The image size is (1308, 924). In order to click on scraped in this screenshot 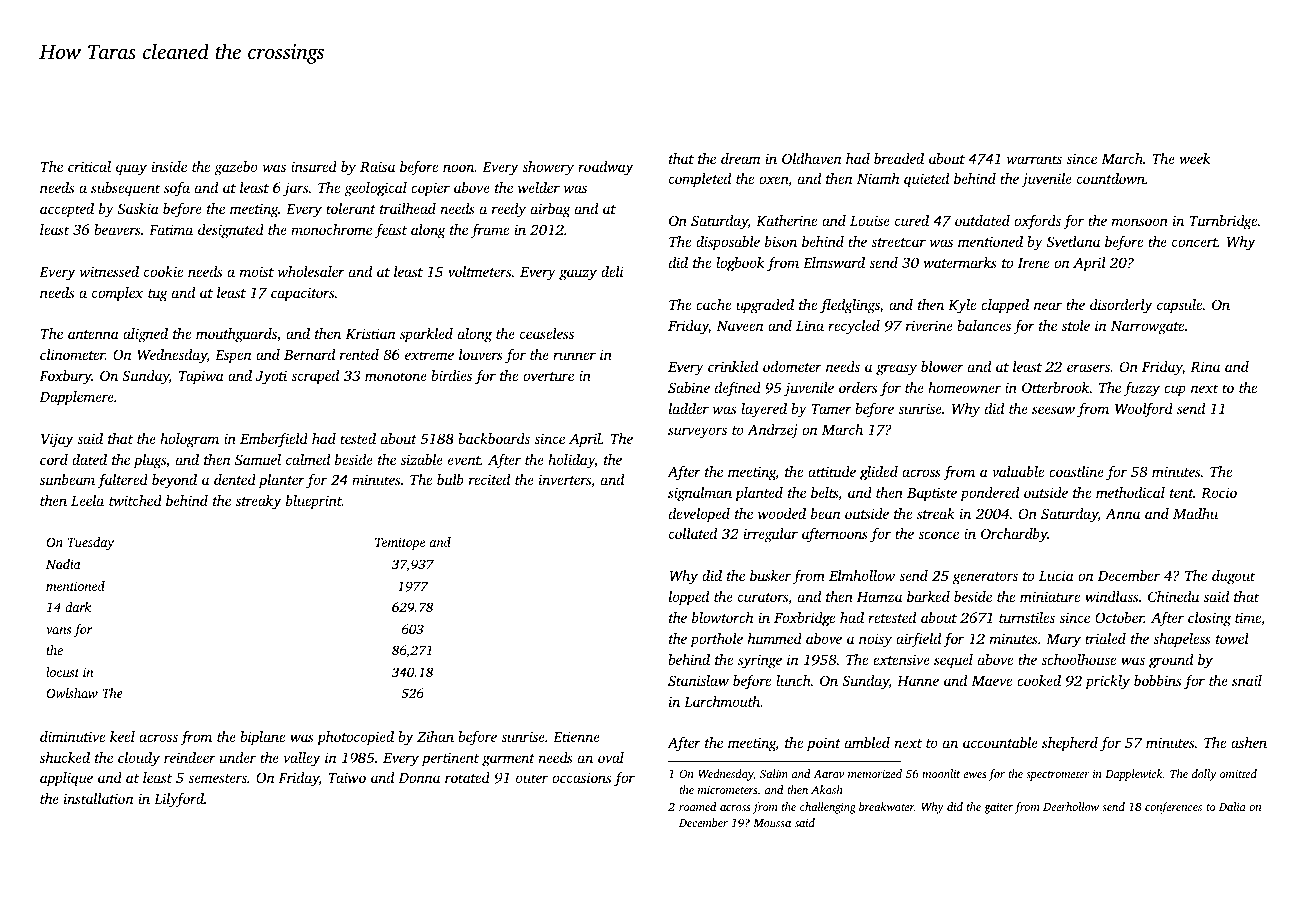, I will do `click(315, 377)`.
